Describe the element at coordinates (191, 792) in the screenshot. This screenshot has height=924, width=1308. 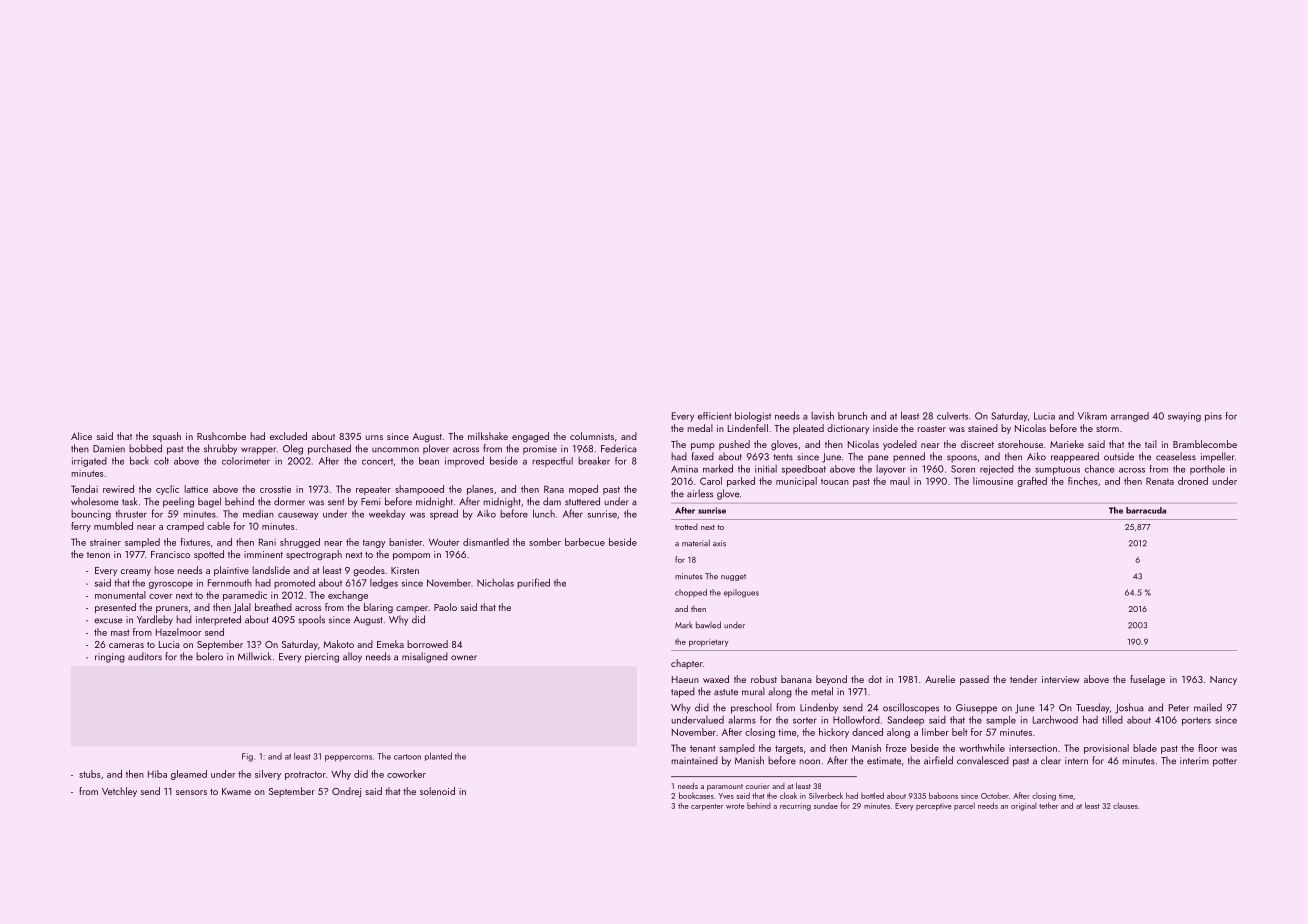
I see `sensors` at that location.
